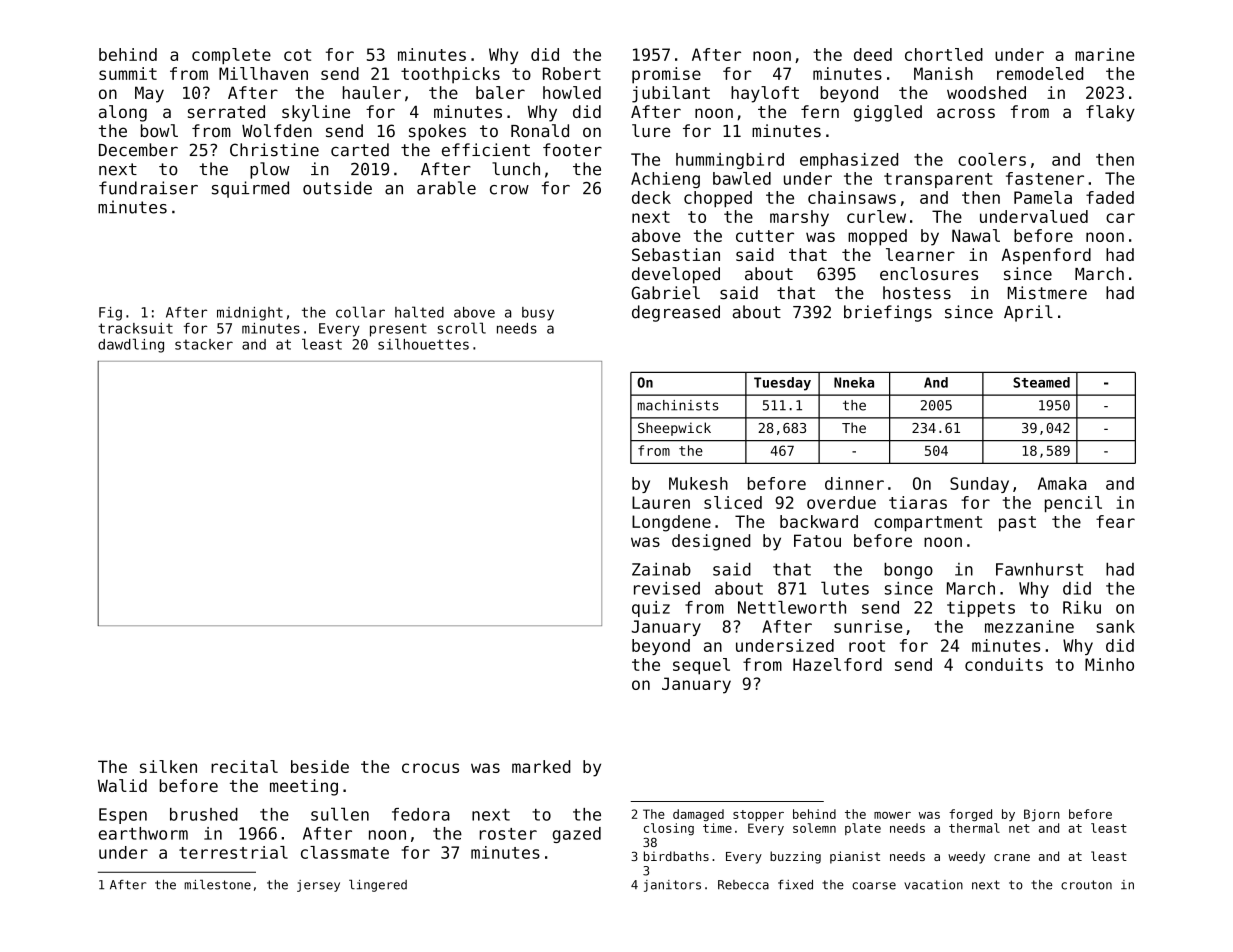  Describe the element at coordinates (204, 344) in the screenshot. I see `stacker` at that location.
